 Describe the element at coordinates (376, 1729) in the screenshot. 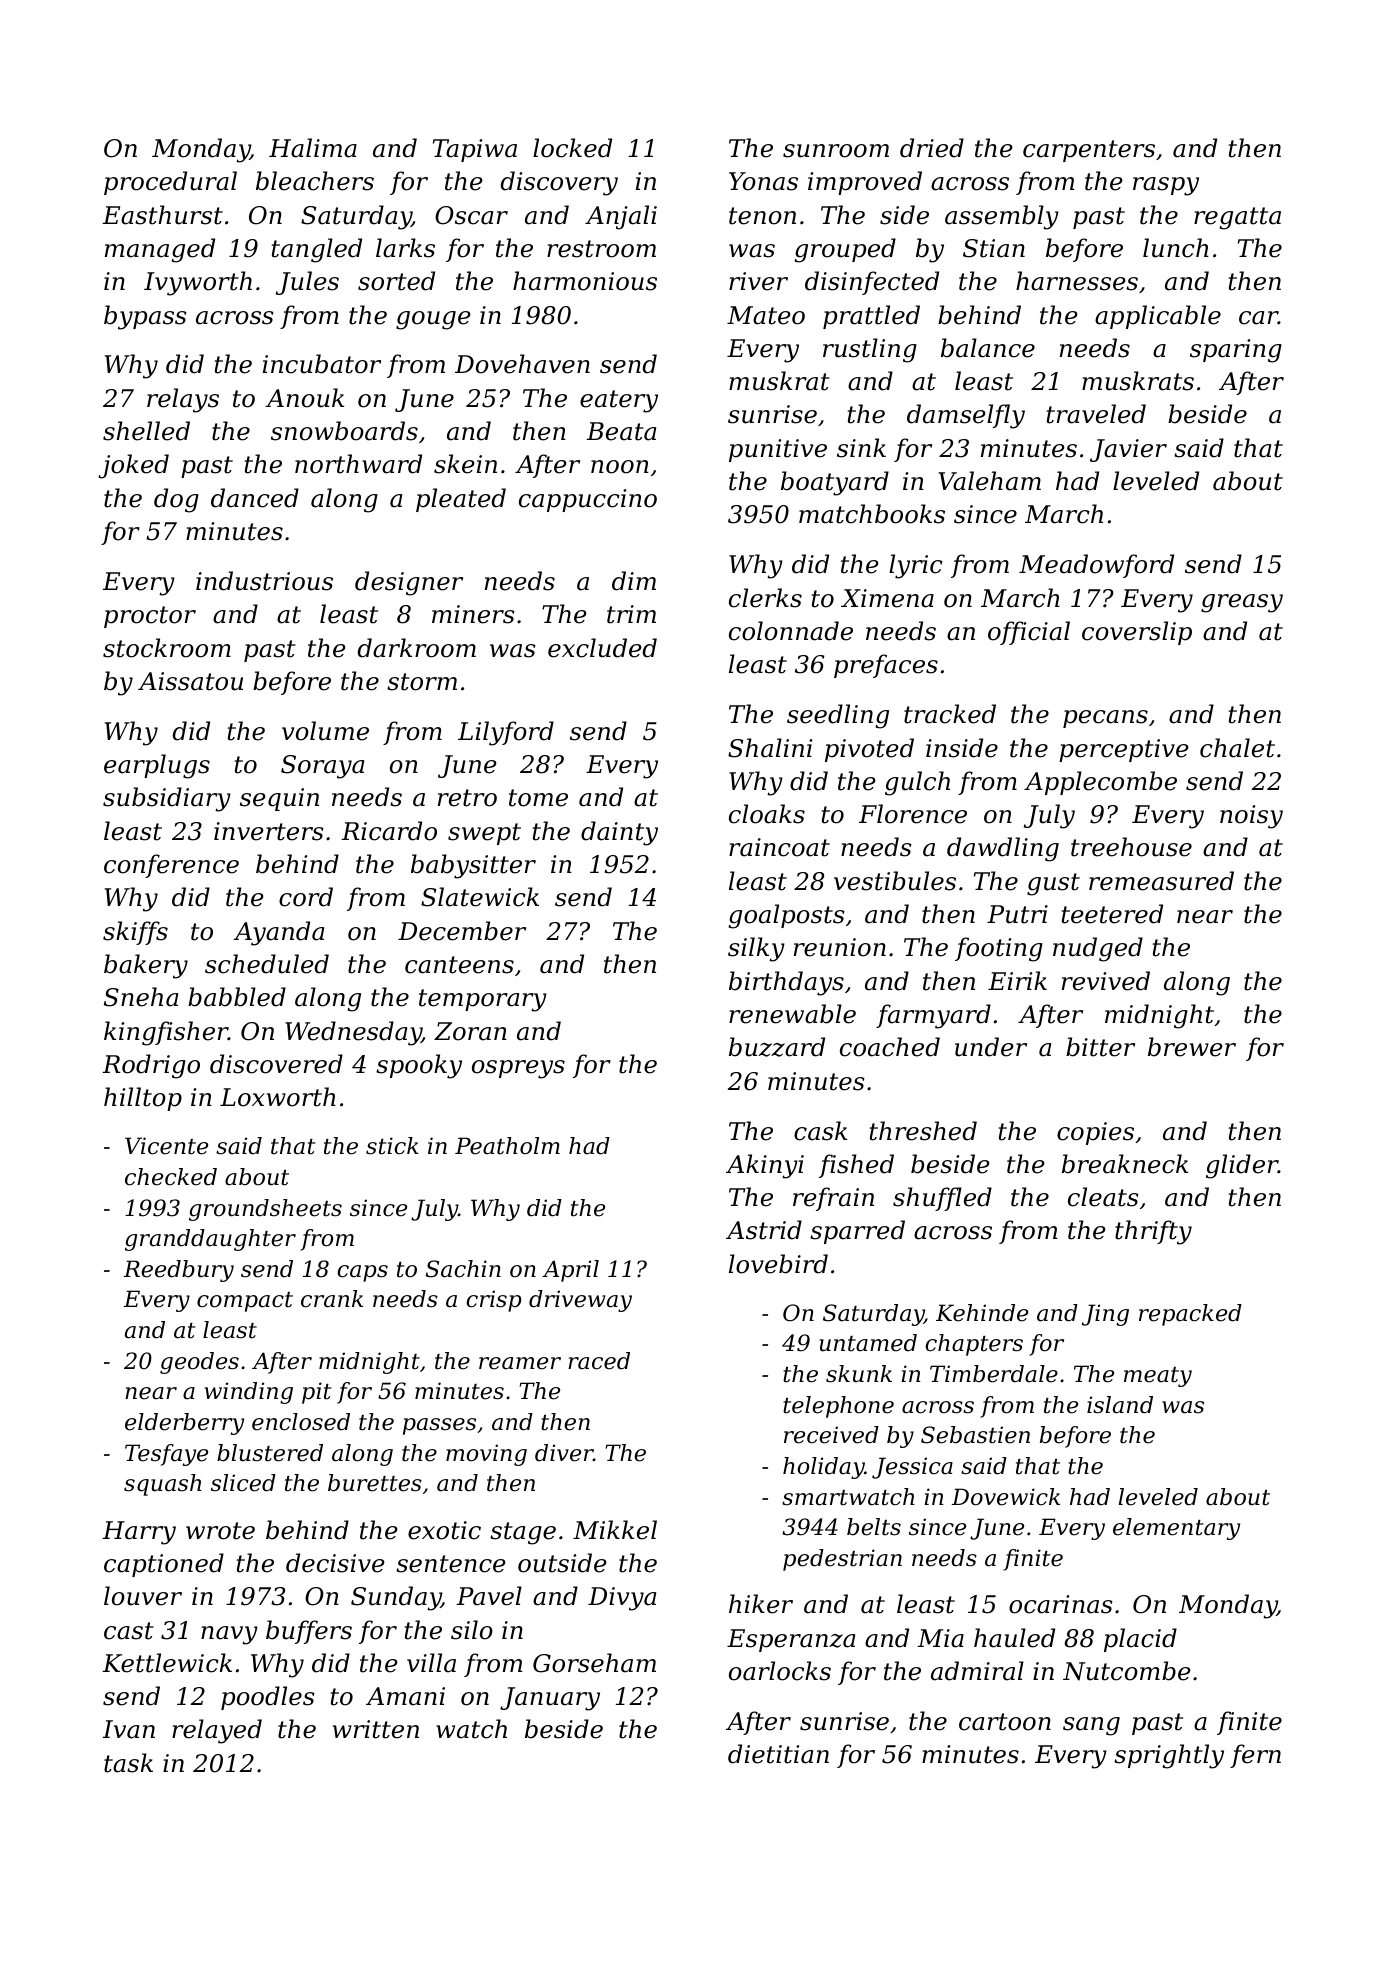

I see `written` at that location.
